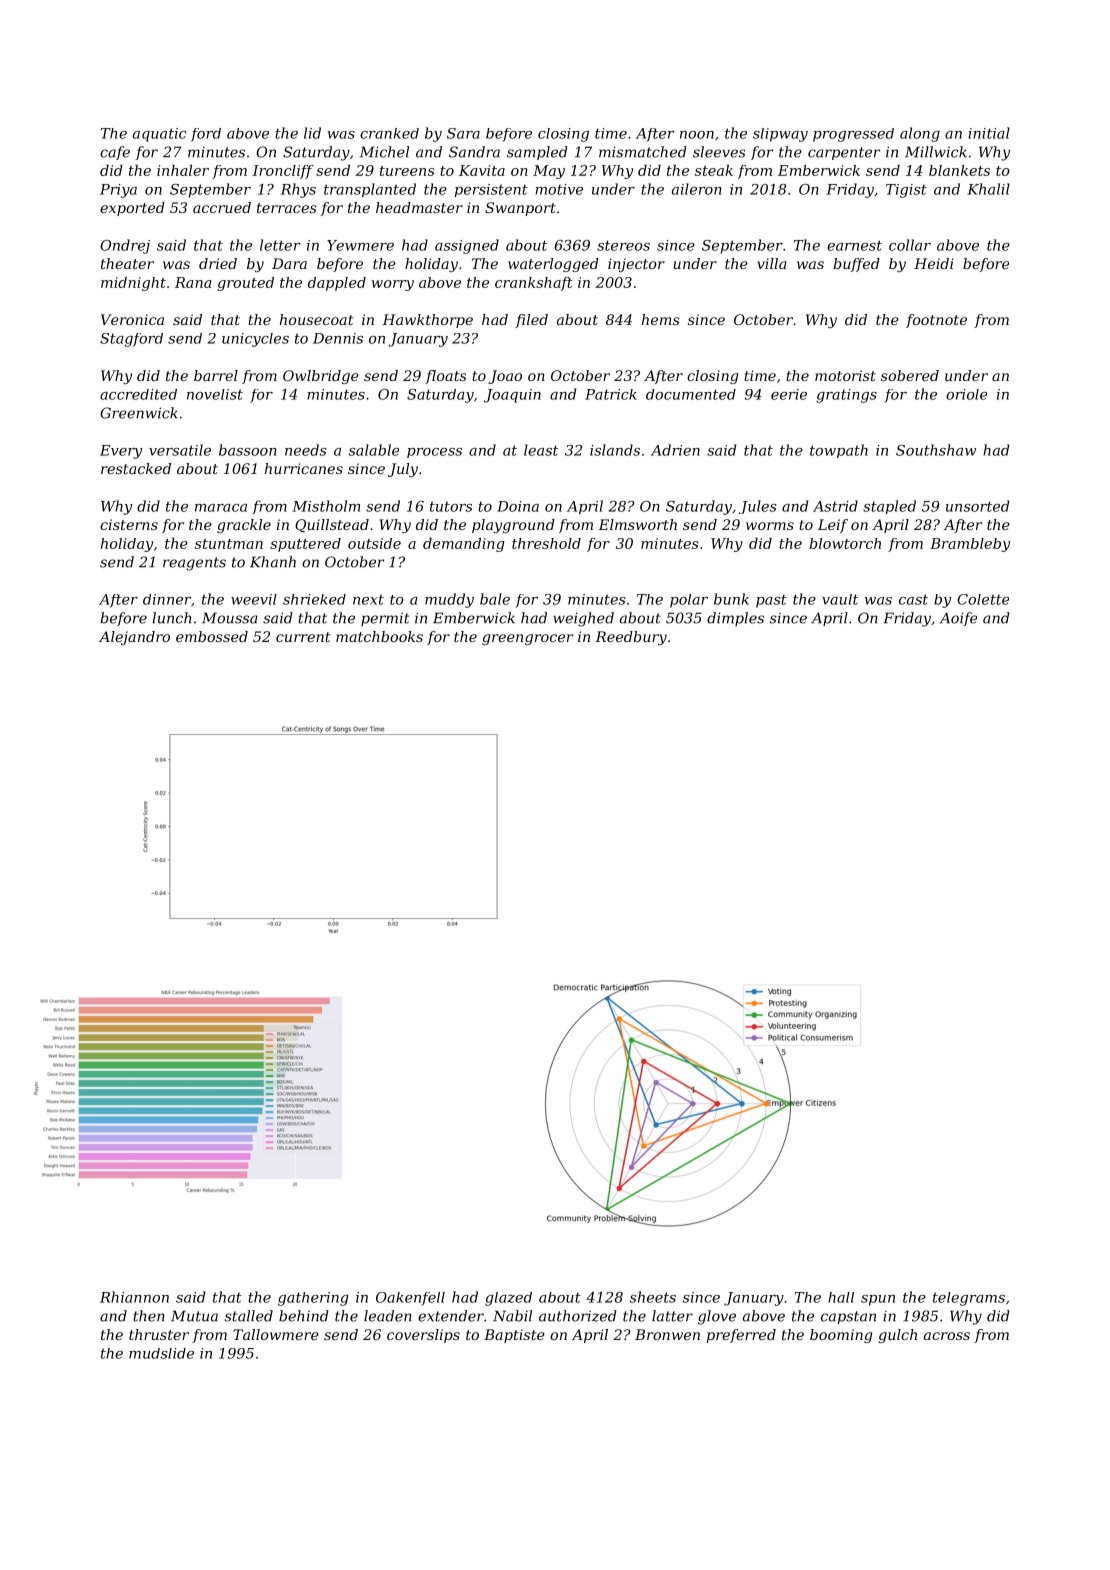 This page has height=1570, width=1110. I want to click on cast, so click(913, 599).
